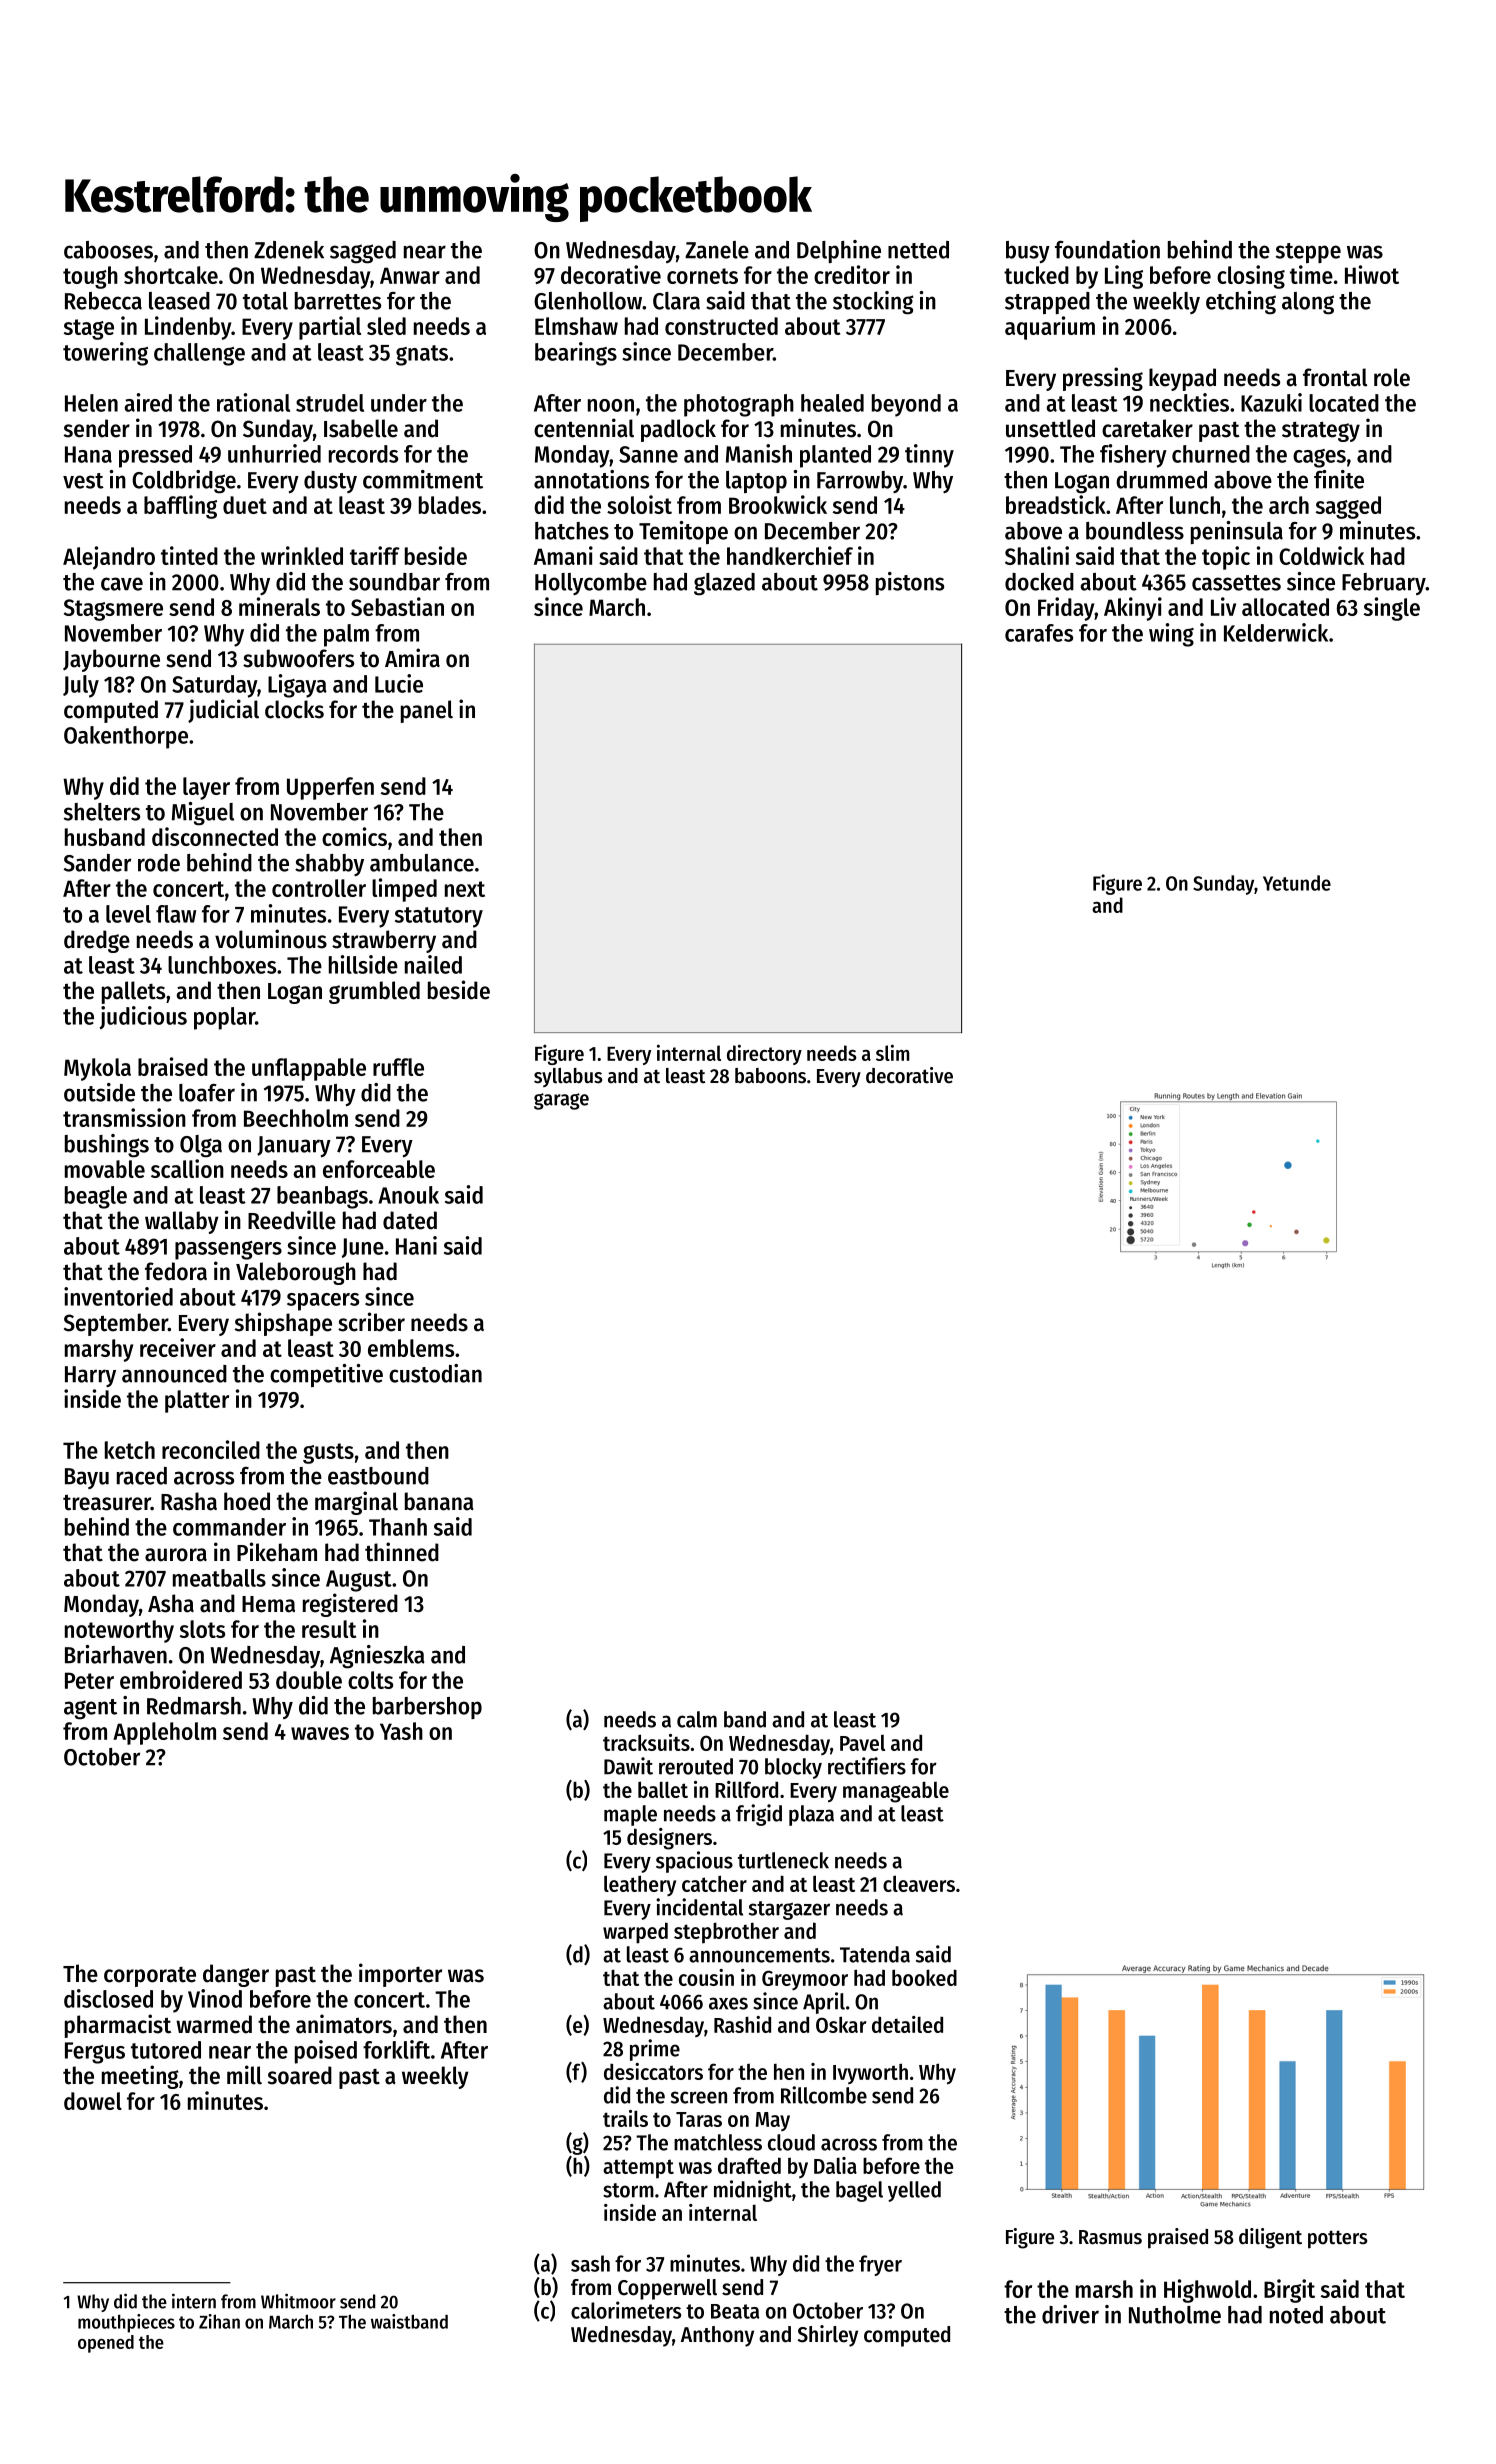  What do you see at coordinates (410, 1220) in the screenshot?
I see `dated` at bounding box center [410, 1220].
